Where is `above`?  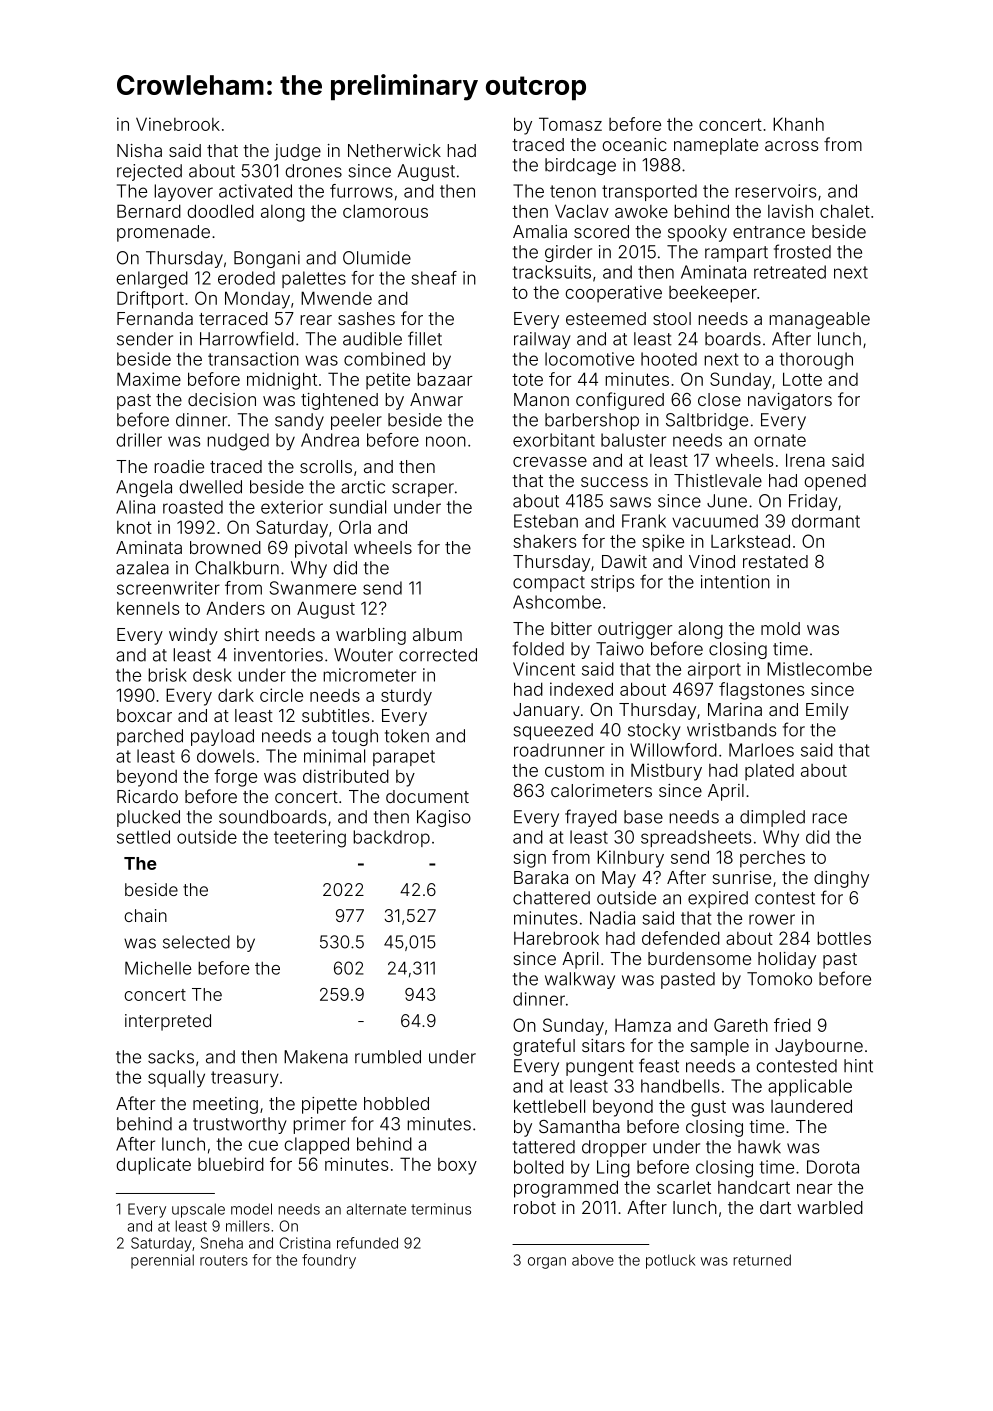 above is located at coordinates (593, 1260).
